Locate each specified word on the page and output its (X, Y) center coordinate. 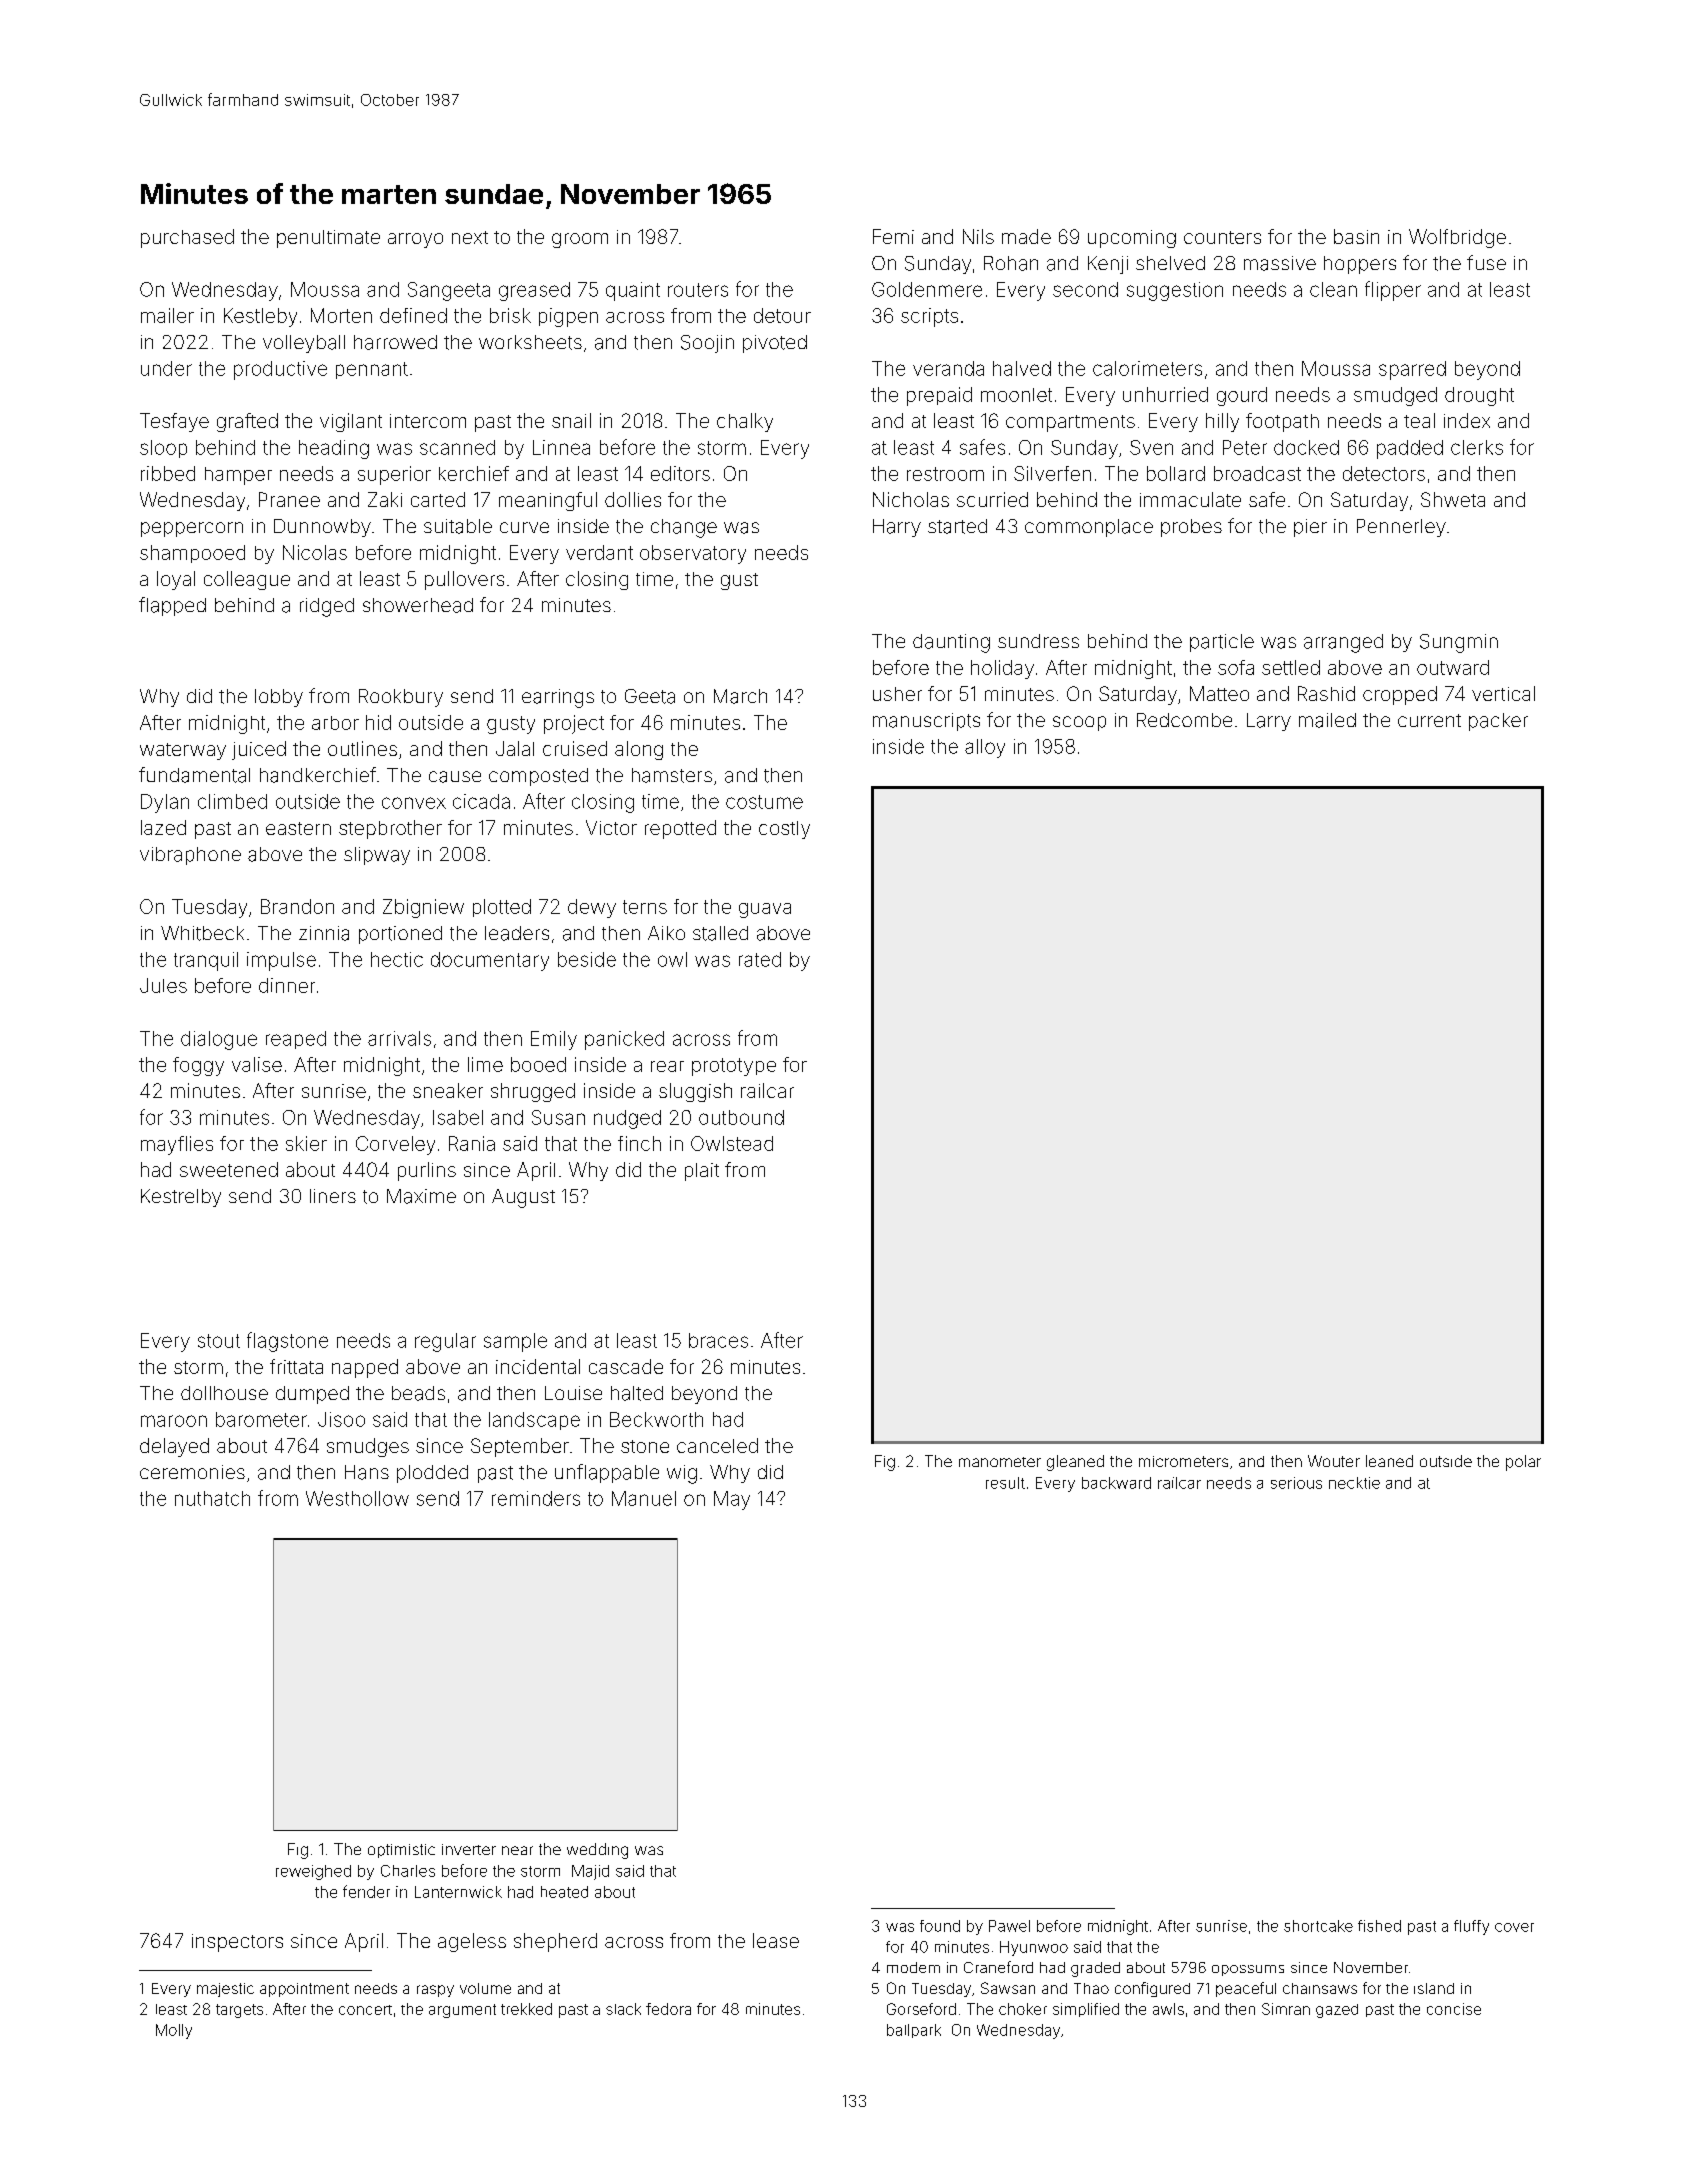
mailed (1327, 720)
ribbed (168, 473)
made (1026, 236)
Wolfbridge (1457, 238)
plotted (502, 908)
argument (462, 2011)
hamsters (672, 775)
